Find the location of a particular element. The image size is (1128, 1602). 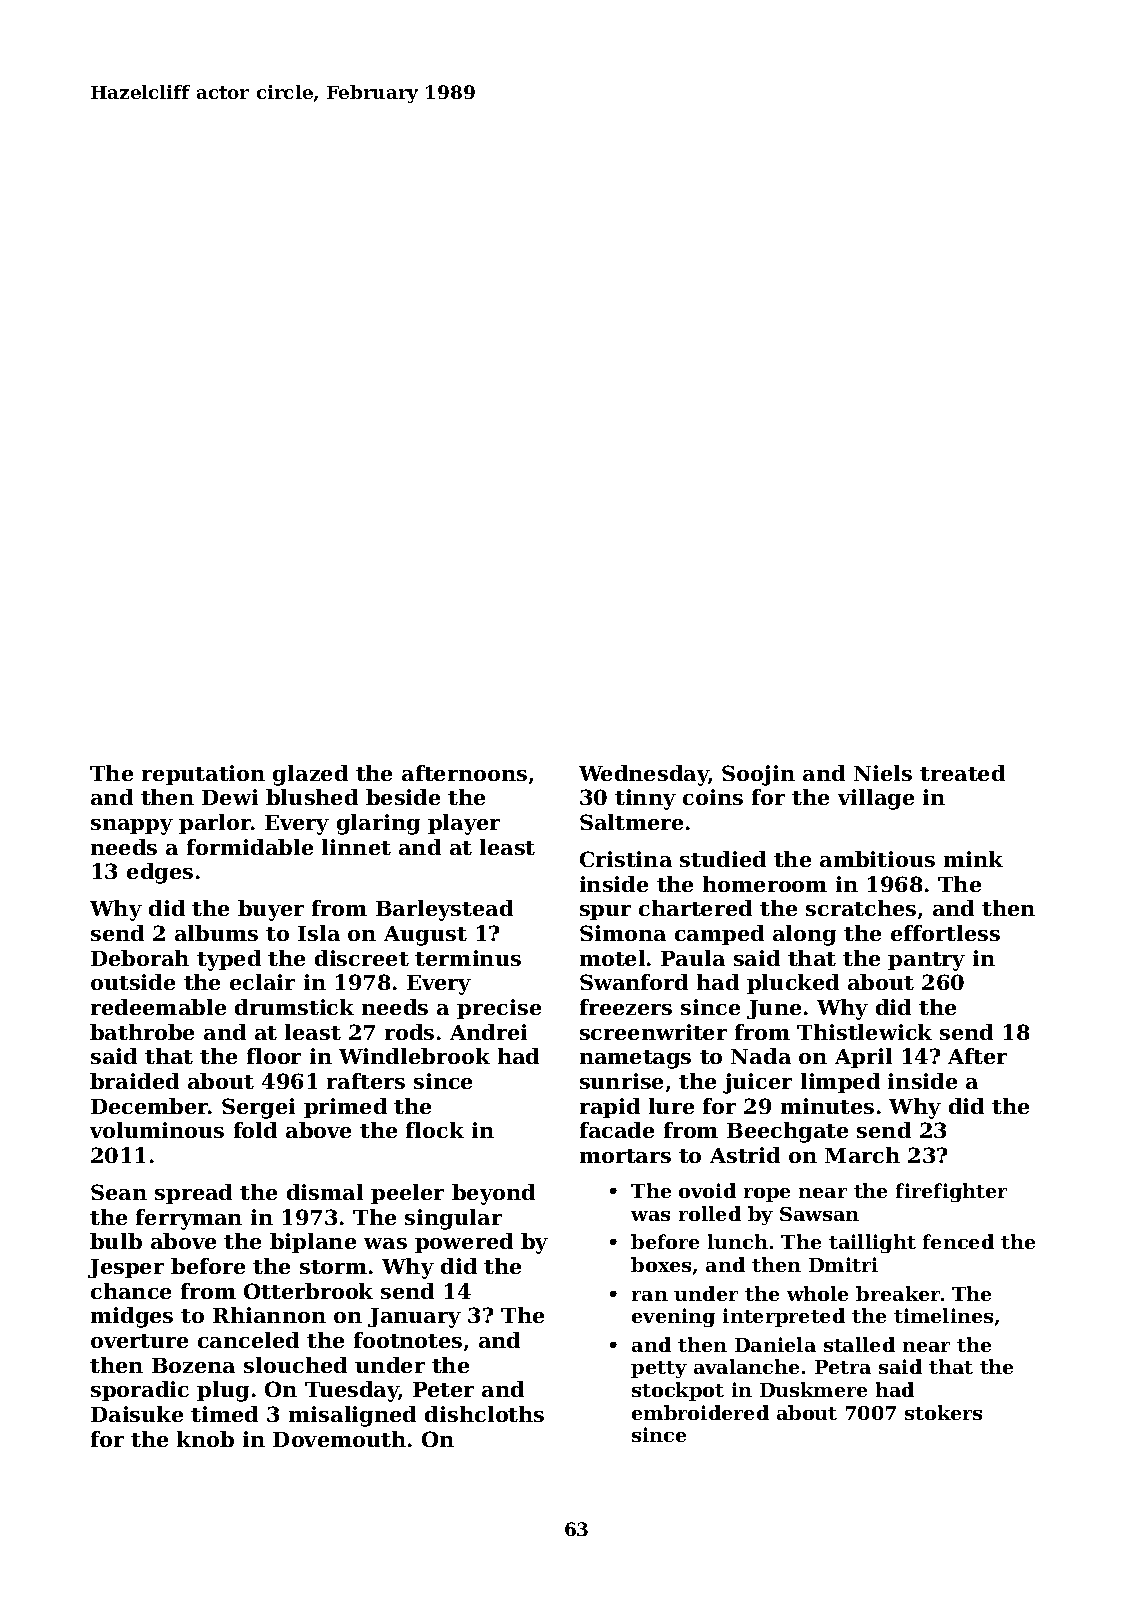

embroidered is located at coordinates (700, 1412).
